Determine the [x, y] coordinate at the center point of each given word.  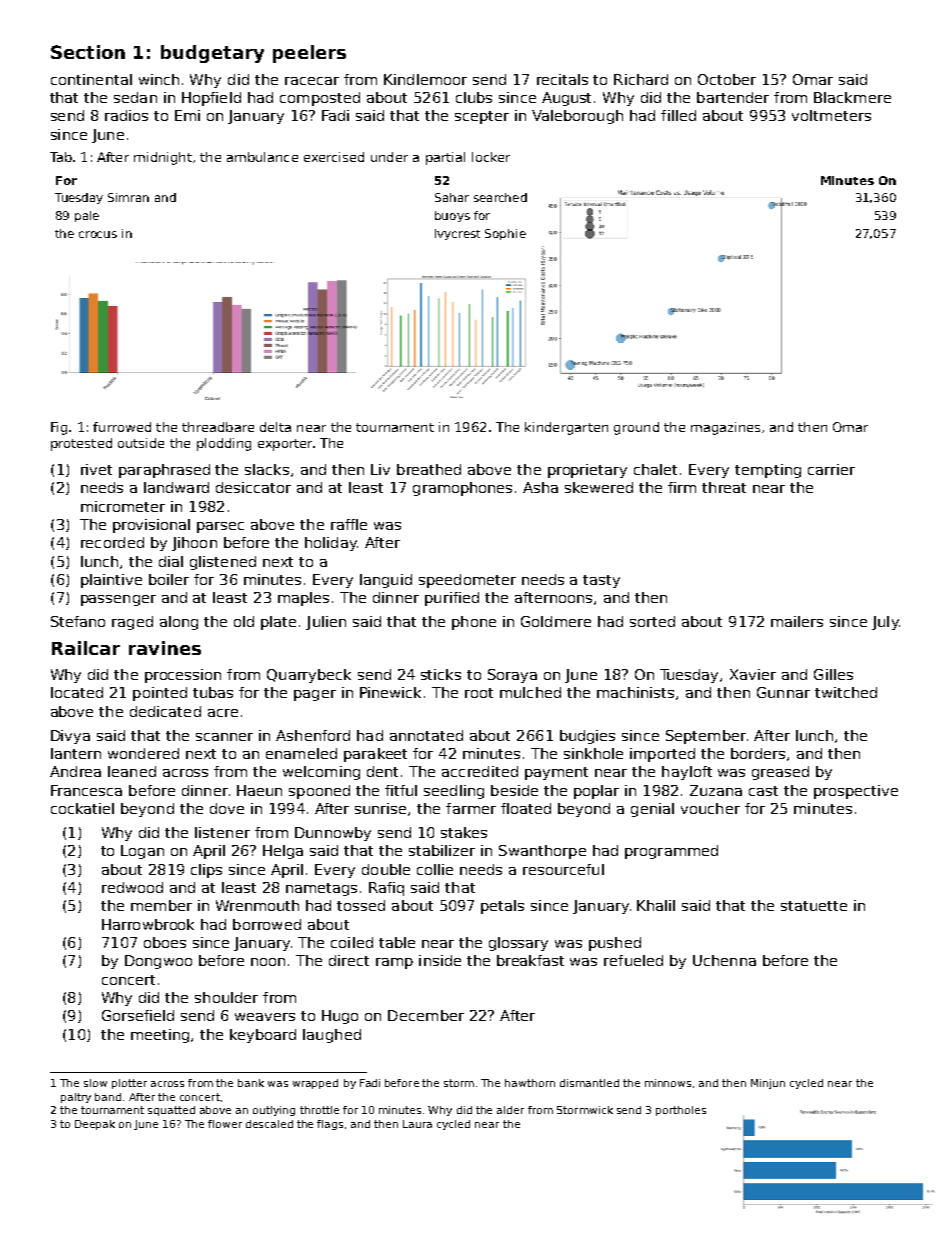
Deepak [95, 1125]
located [77, 692]
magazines [725, 428]
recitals [562, 79]
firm [682, 487]
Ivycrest [457, 234]
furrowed [122, 427]
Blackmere [852, 97]
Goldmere [556, 621]
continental [91, 79]
